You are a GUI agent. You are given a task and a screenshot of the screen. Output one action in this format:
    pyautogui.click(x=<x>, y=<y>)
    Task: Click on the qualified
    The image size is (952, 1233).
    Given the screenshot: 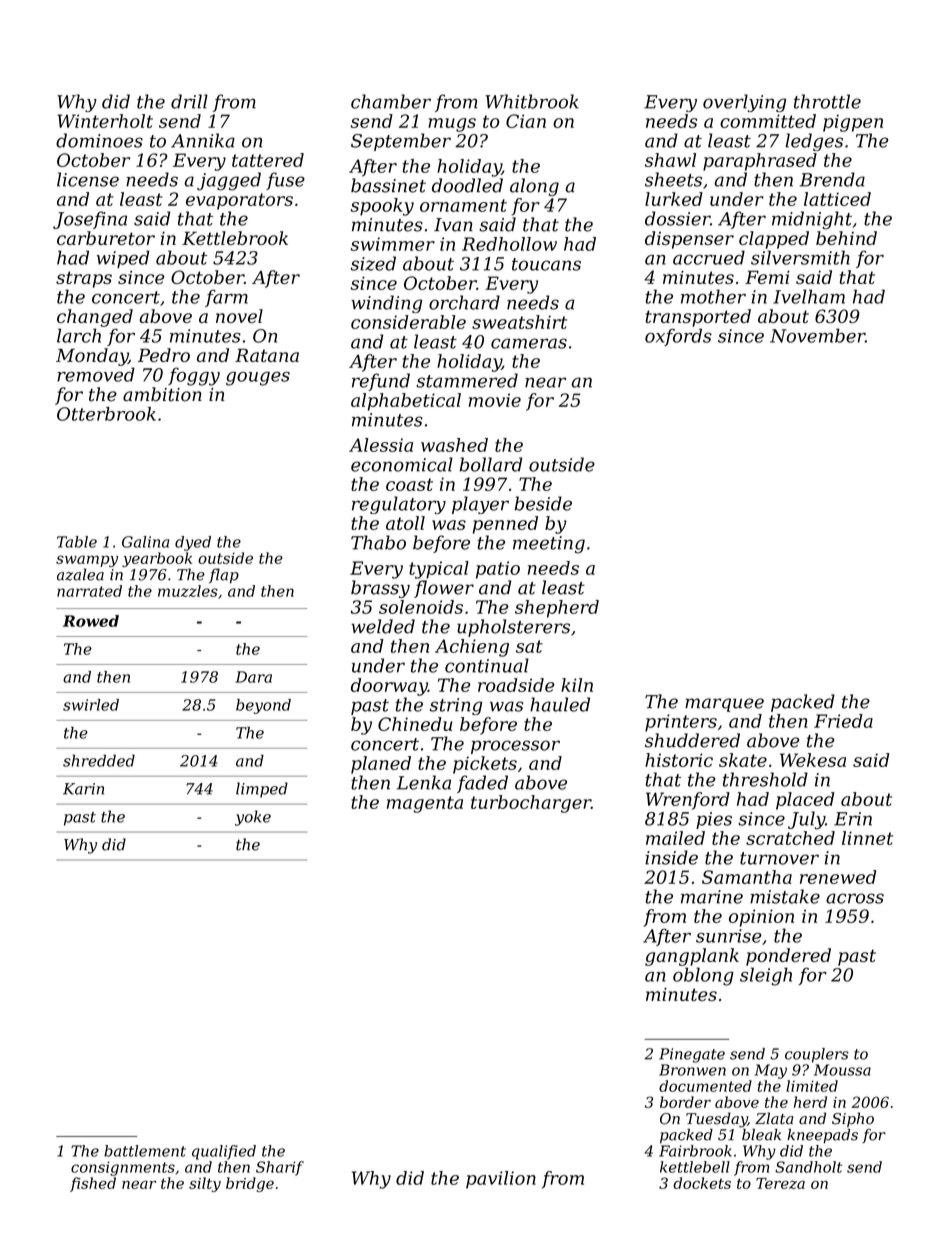 What is the action you would take?
    pyautogui.click(x=224, y=1152)
